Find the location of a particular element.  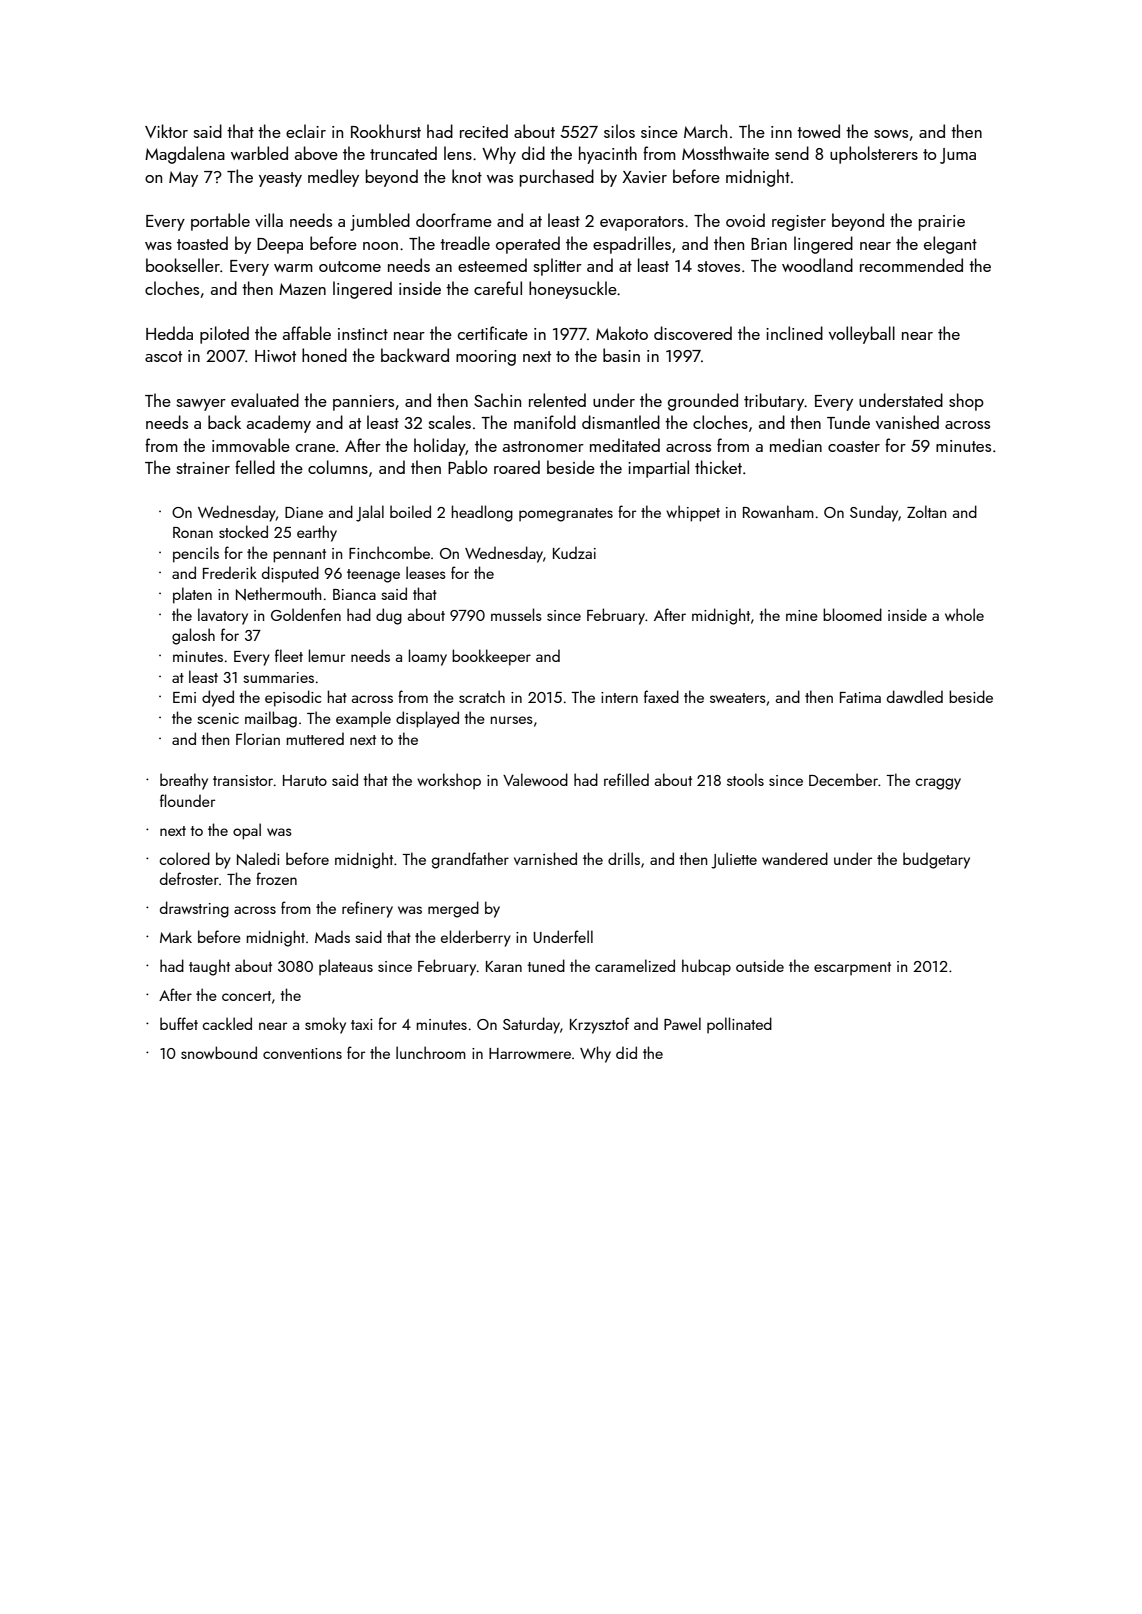

drills is located at coordinates (624, 858).
